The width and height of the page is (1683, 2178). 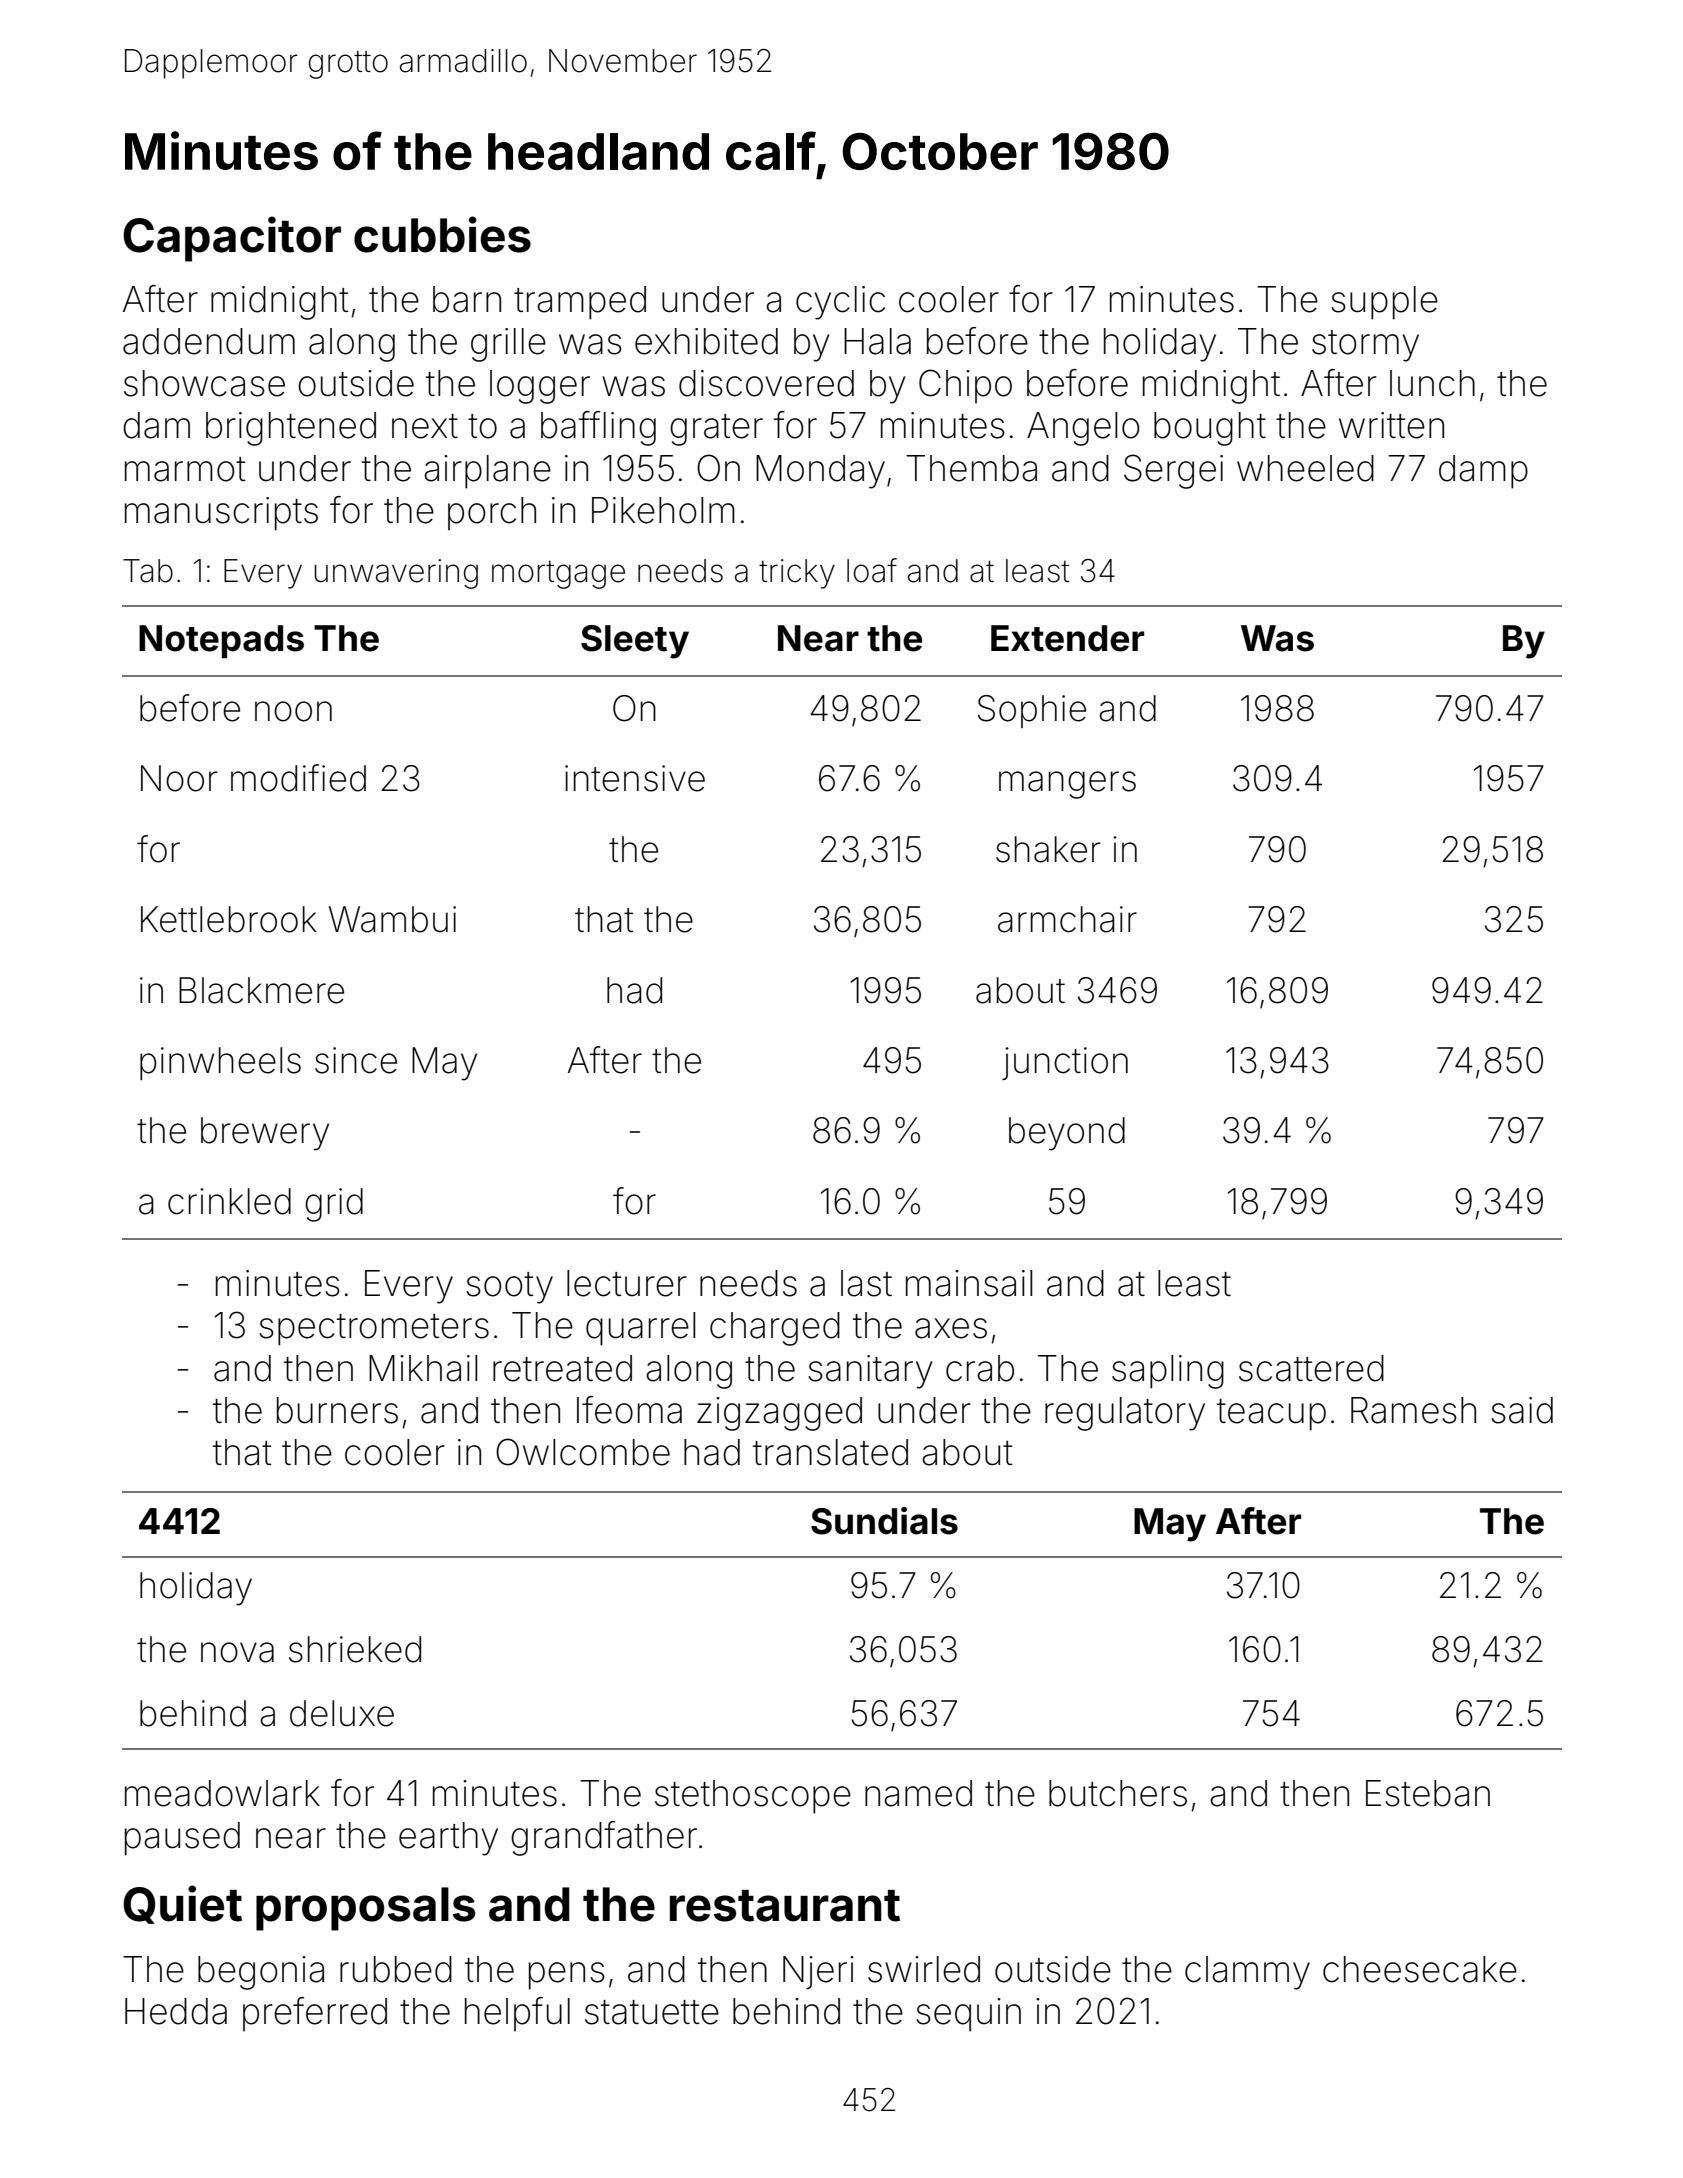 What do you see at coordinates (448, 1839) in the page?
I see `earthy` at bounding box center [448, 1839].
